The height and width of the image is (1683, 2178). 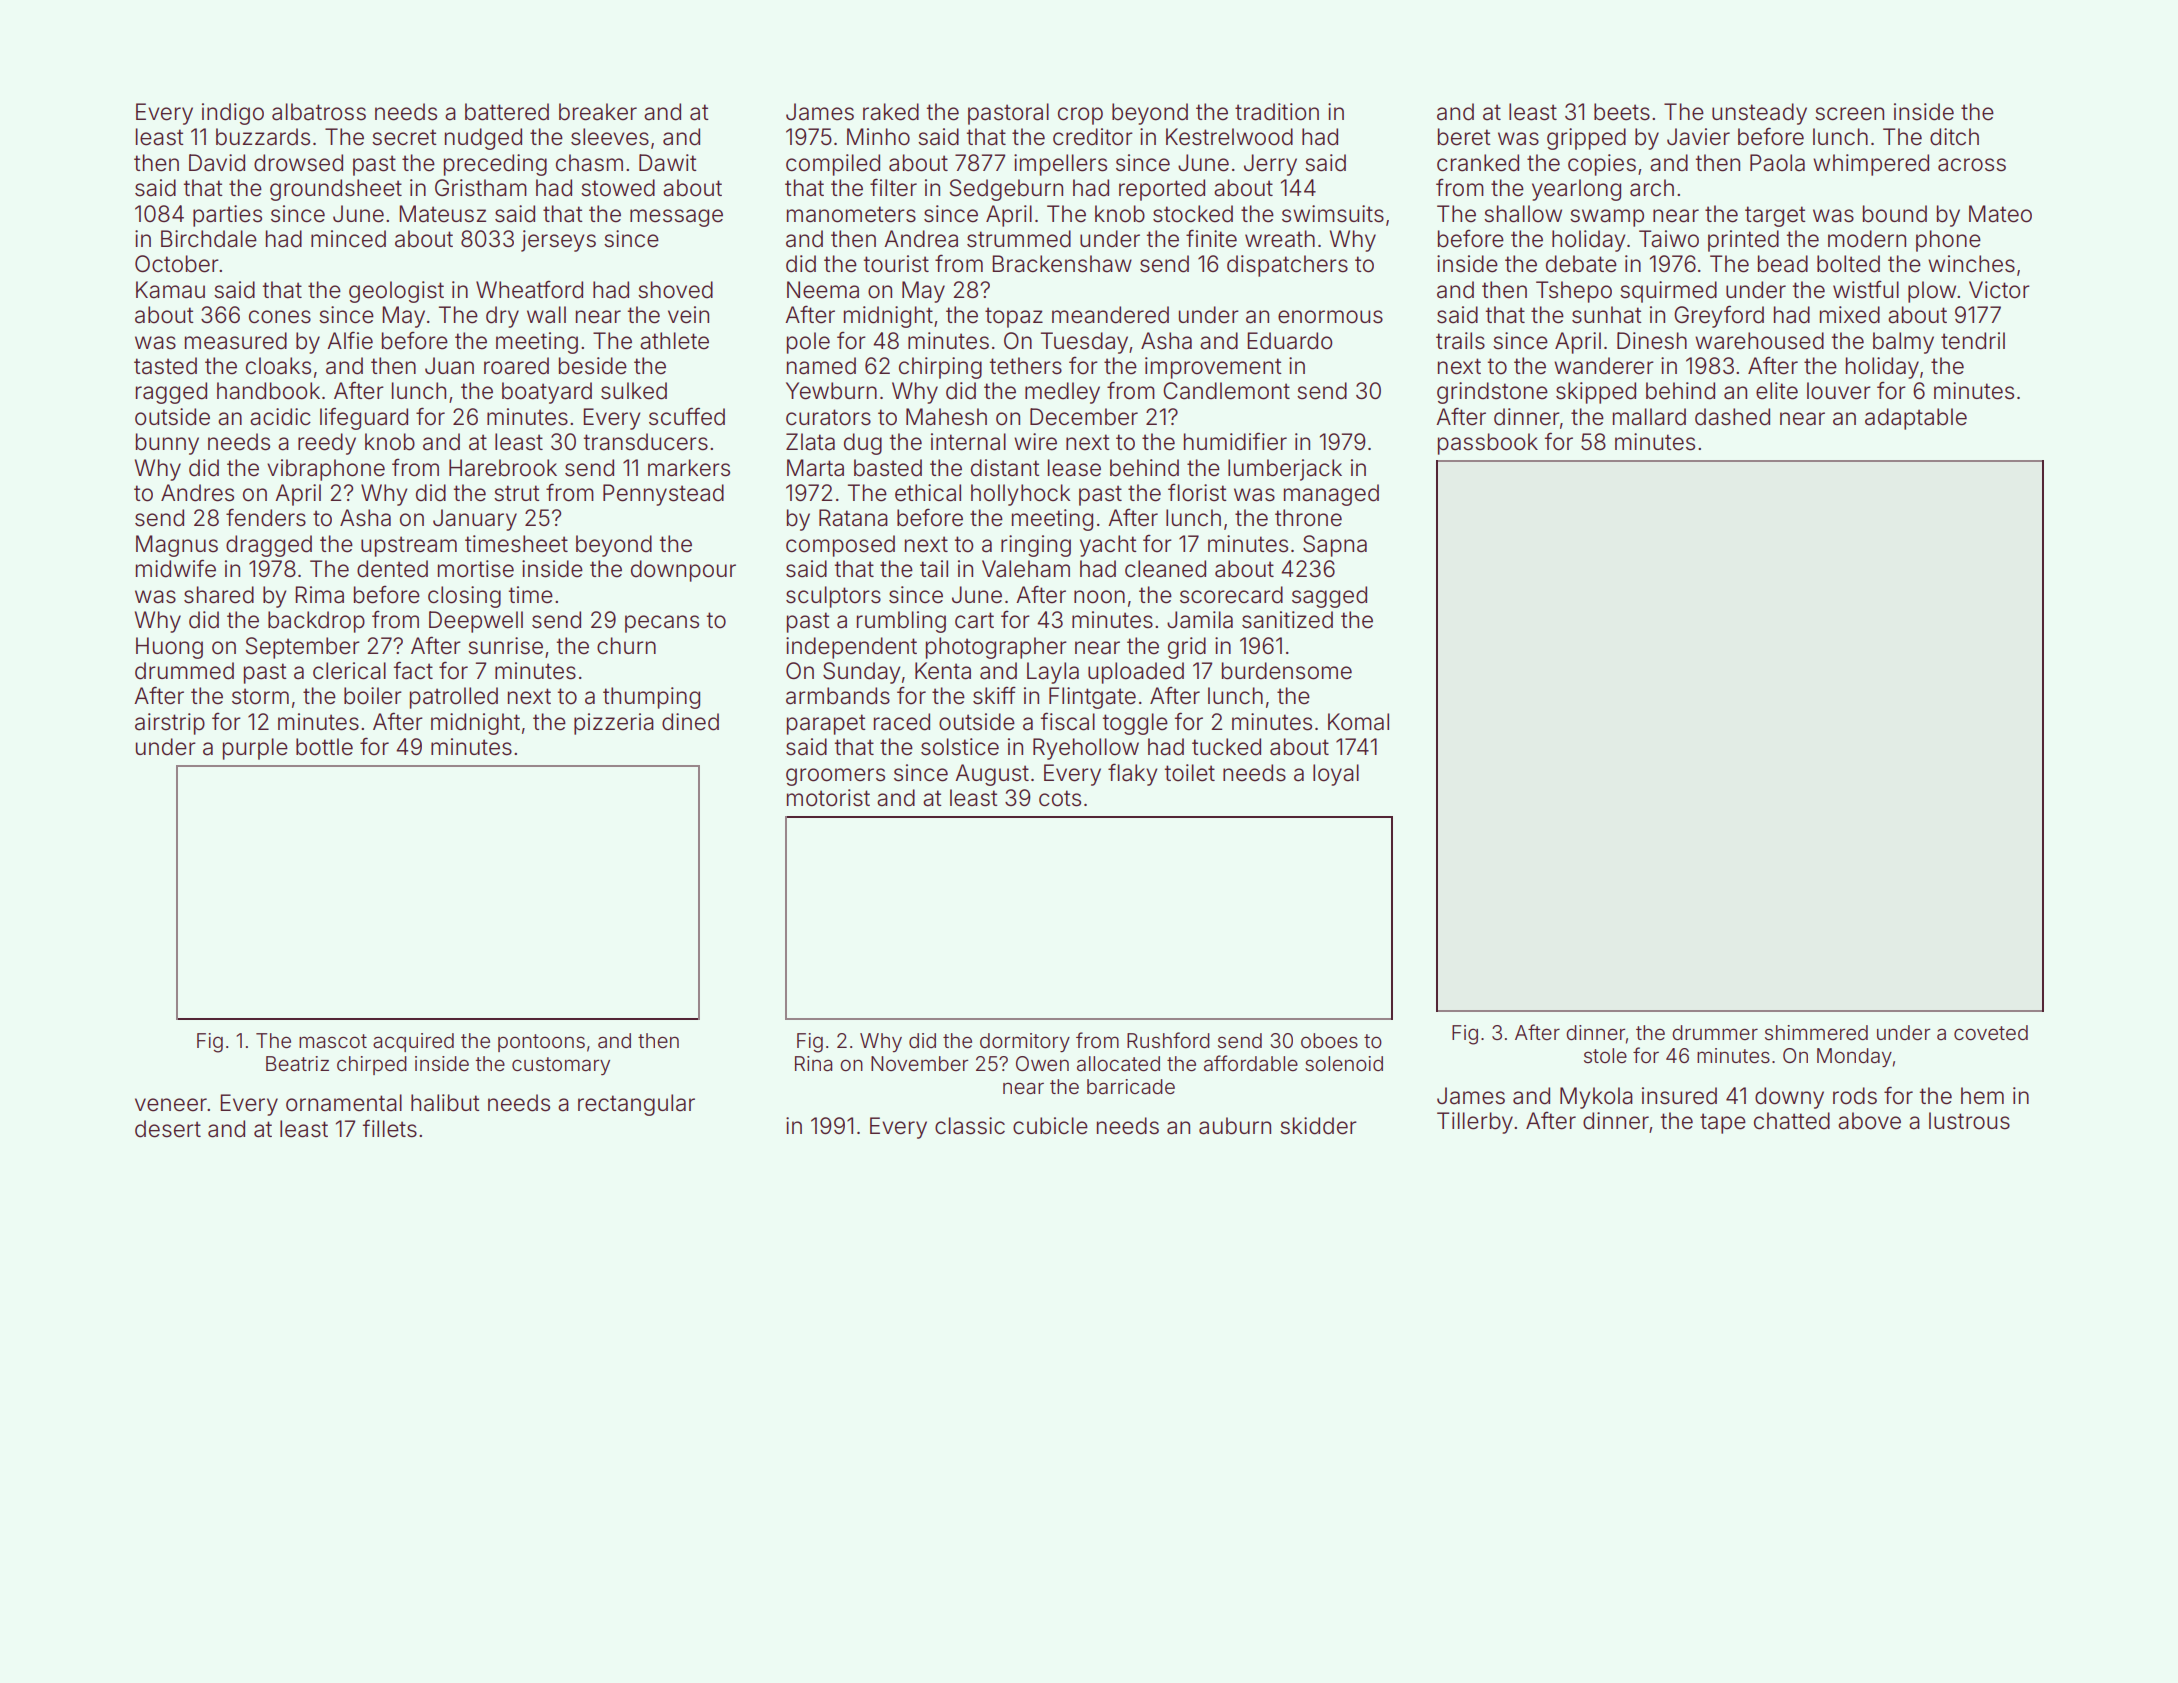 I want to click on unsteady, so click(x=1759, y=114).
